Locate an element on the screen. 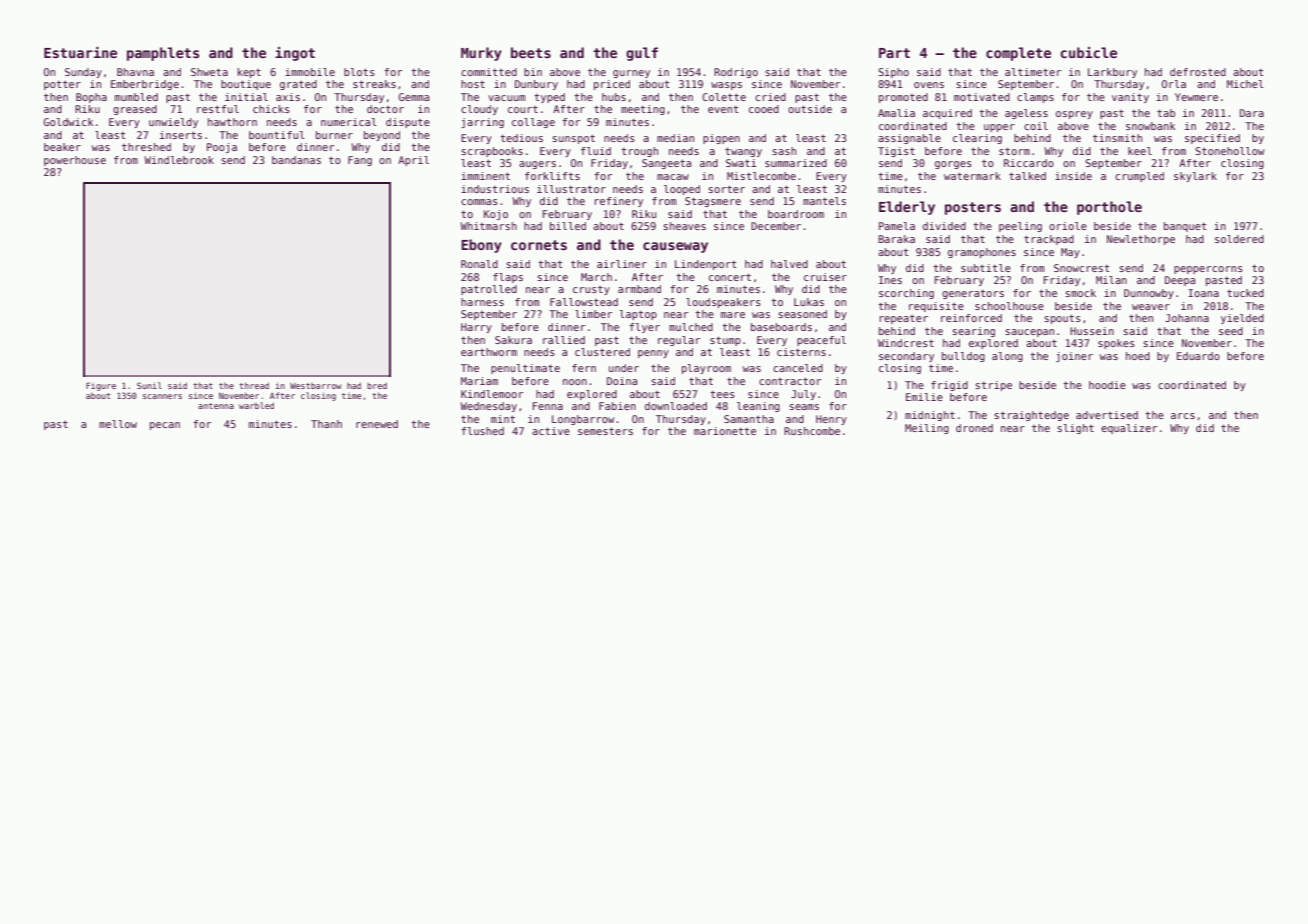 The height and width of the screenshot is (924, 1308). peppercorns is located at coordinates (1208, 270).
